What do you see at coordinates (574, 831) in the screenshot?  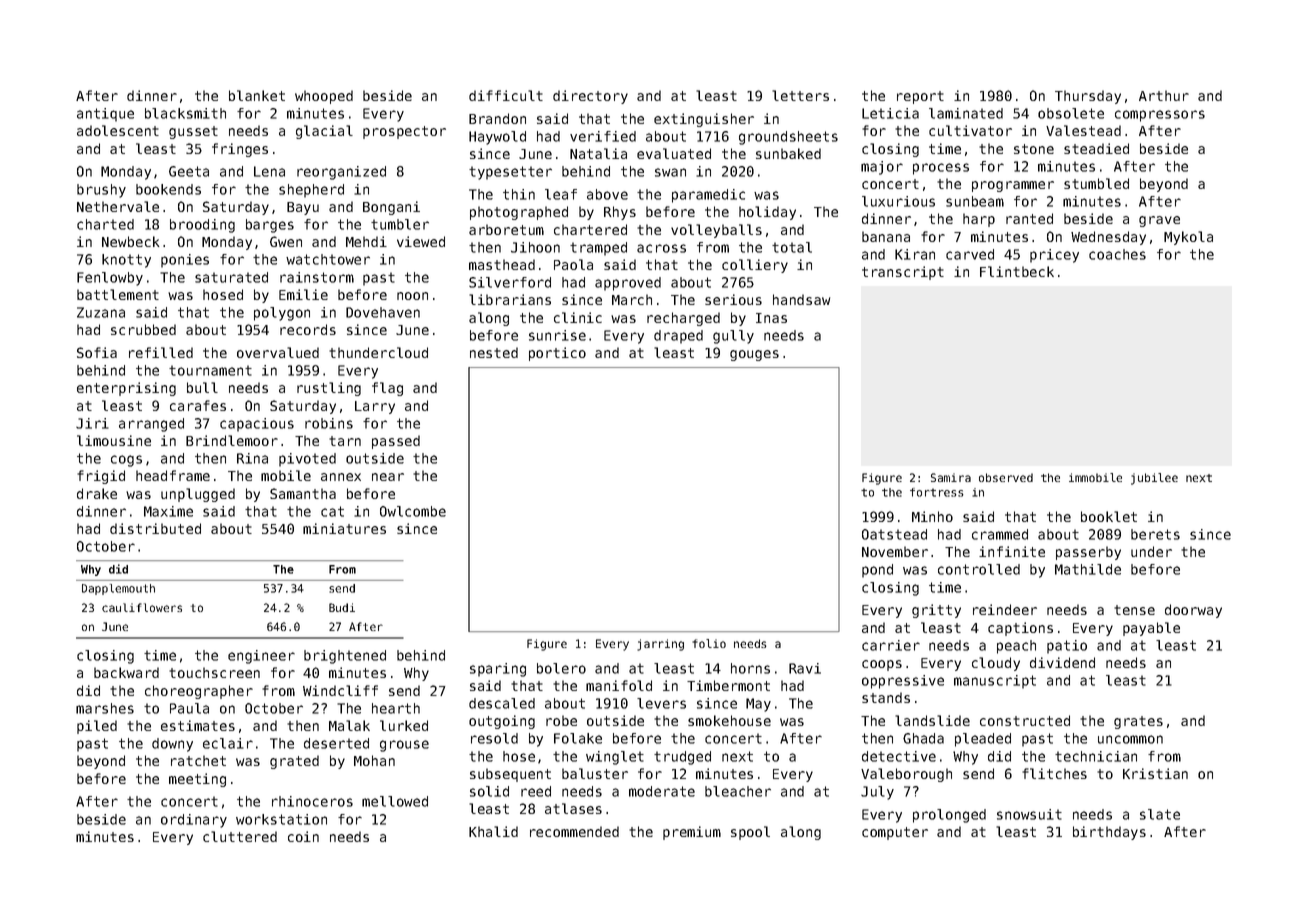 I see `recommended` at bounding box center [574, 831].
